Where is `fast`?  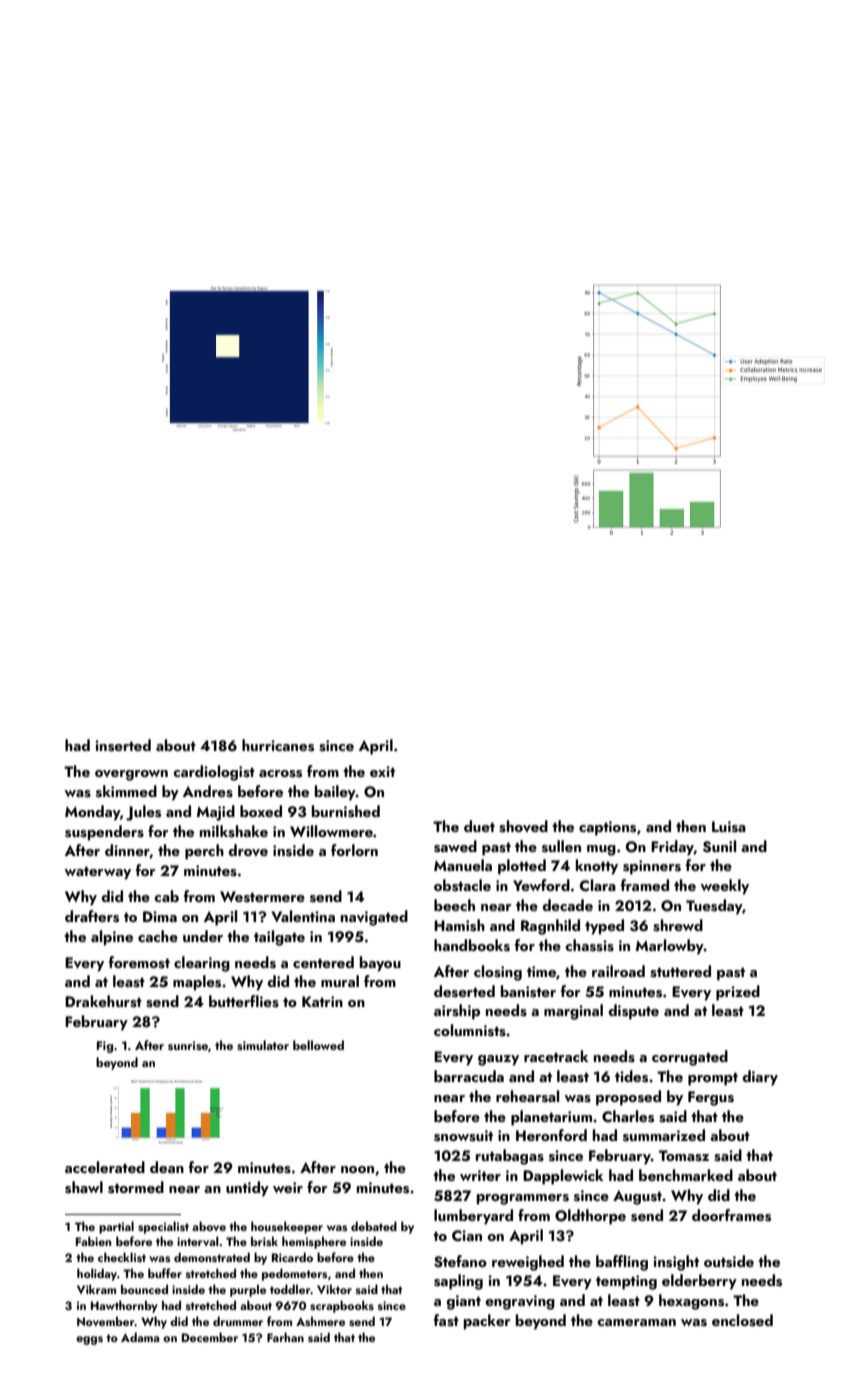
fast is located at coordinates (446, 1320).
